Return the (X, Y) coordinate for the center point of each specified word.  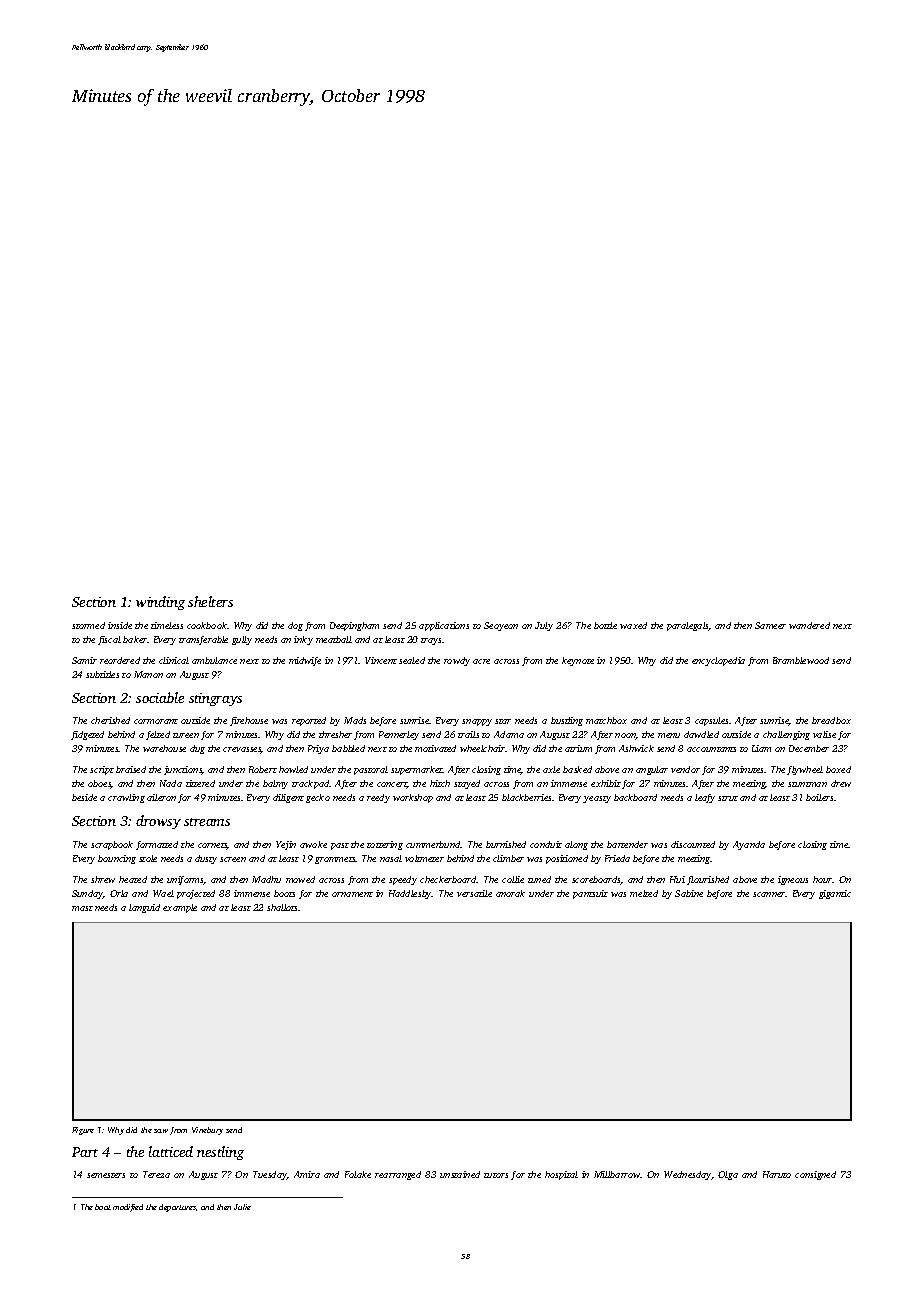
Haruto (777, 1174)
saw (161, 1131)
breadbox (831, 720)
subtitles (102, 674)
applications (444, 626)
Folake (358, 1174)
